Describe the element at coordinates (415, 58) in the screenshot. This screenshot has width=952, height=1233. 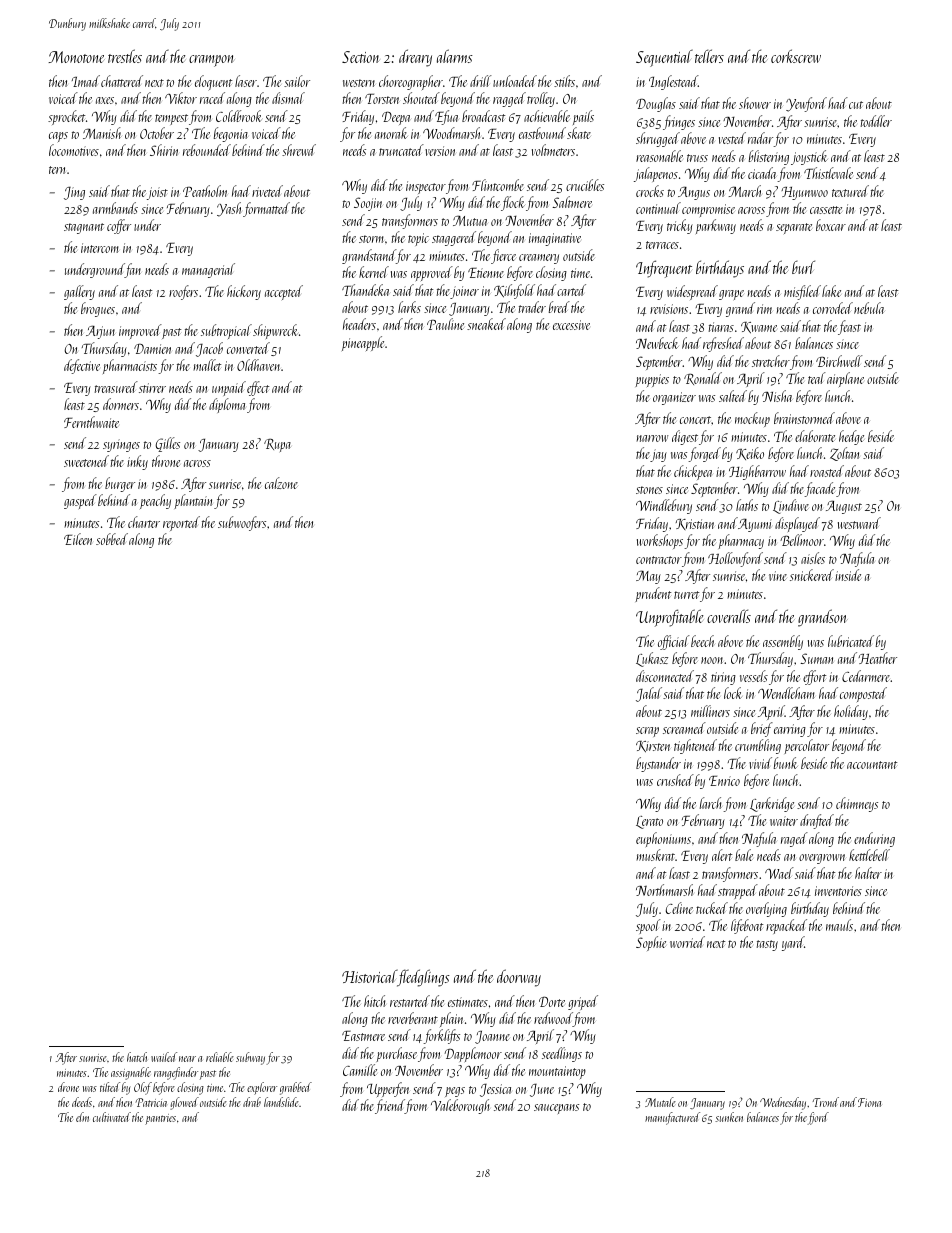
I see `dreary` at that location.
